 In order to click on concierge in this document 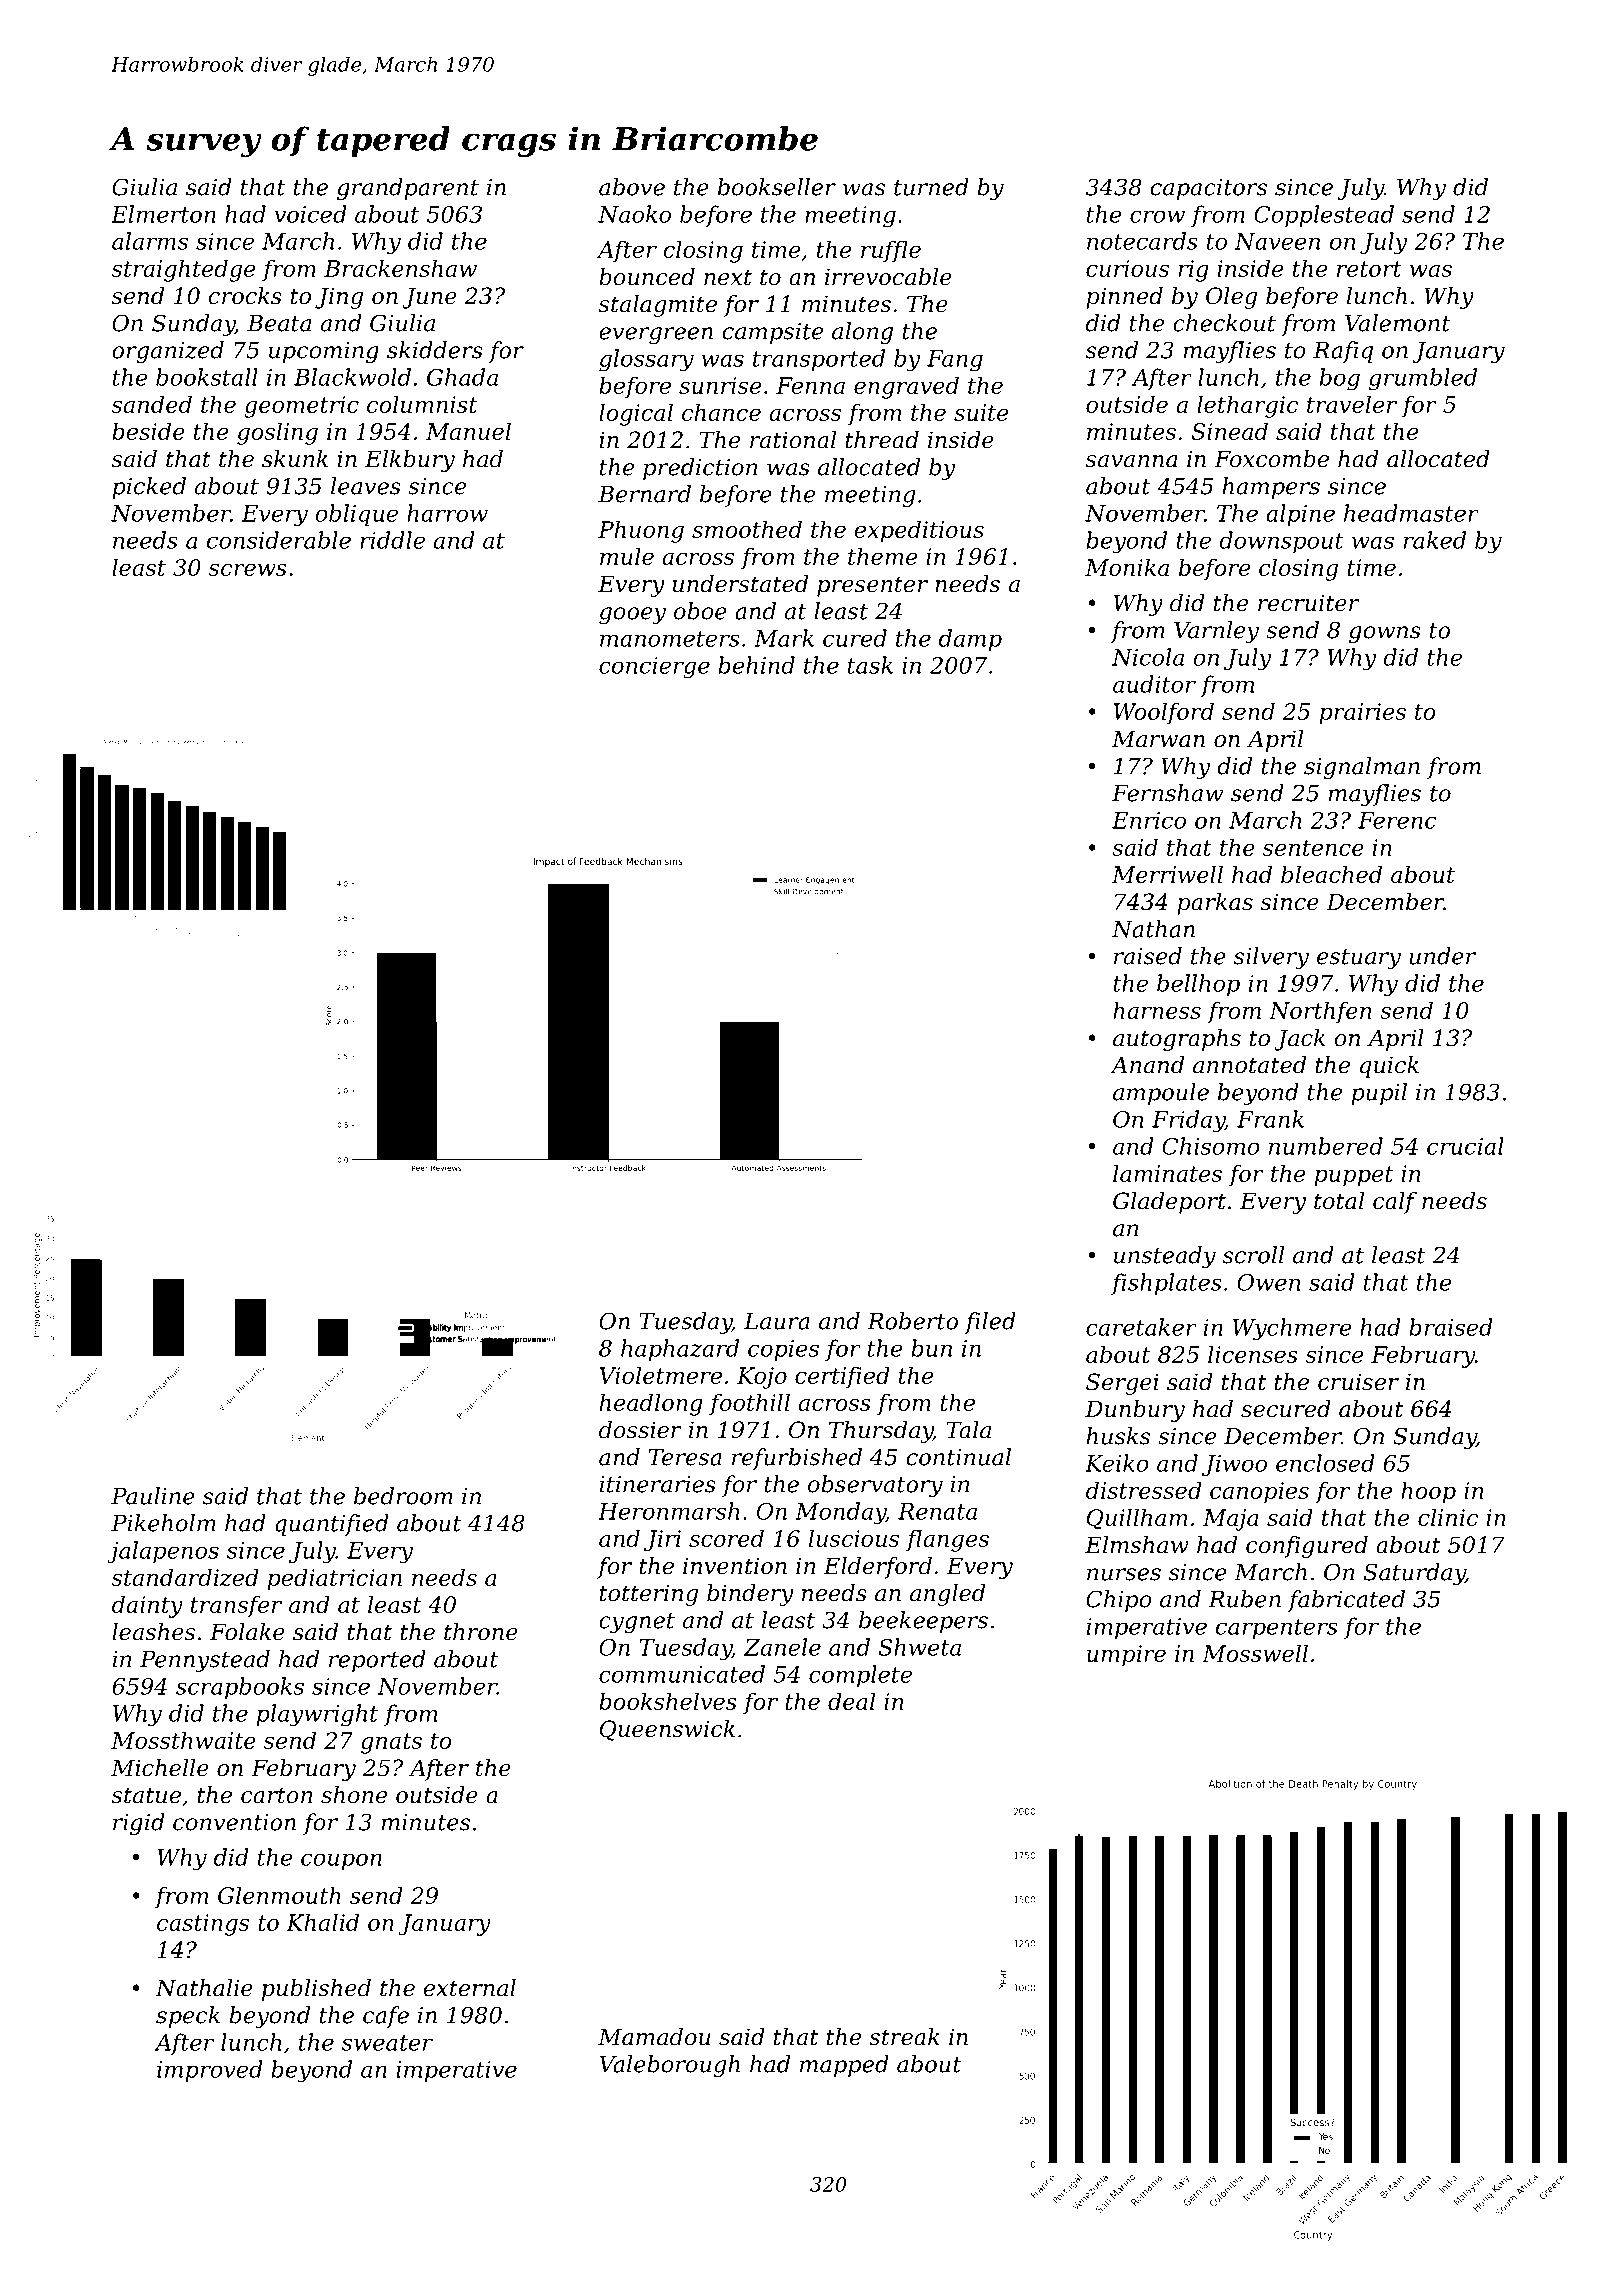, I will do `click(654, 668)`.
